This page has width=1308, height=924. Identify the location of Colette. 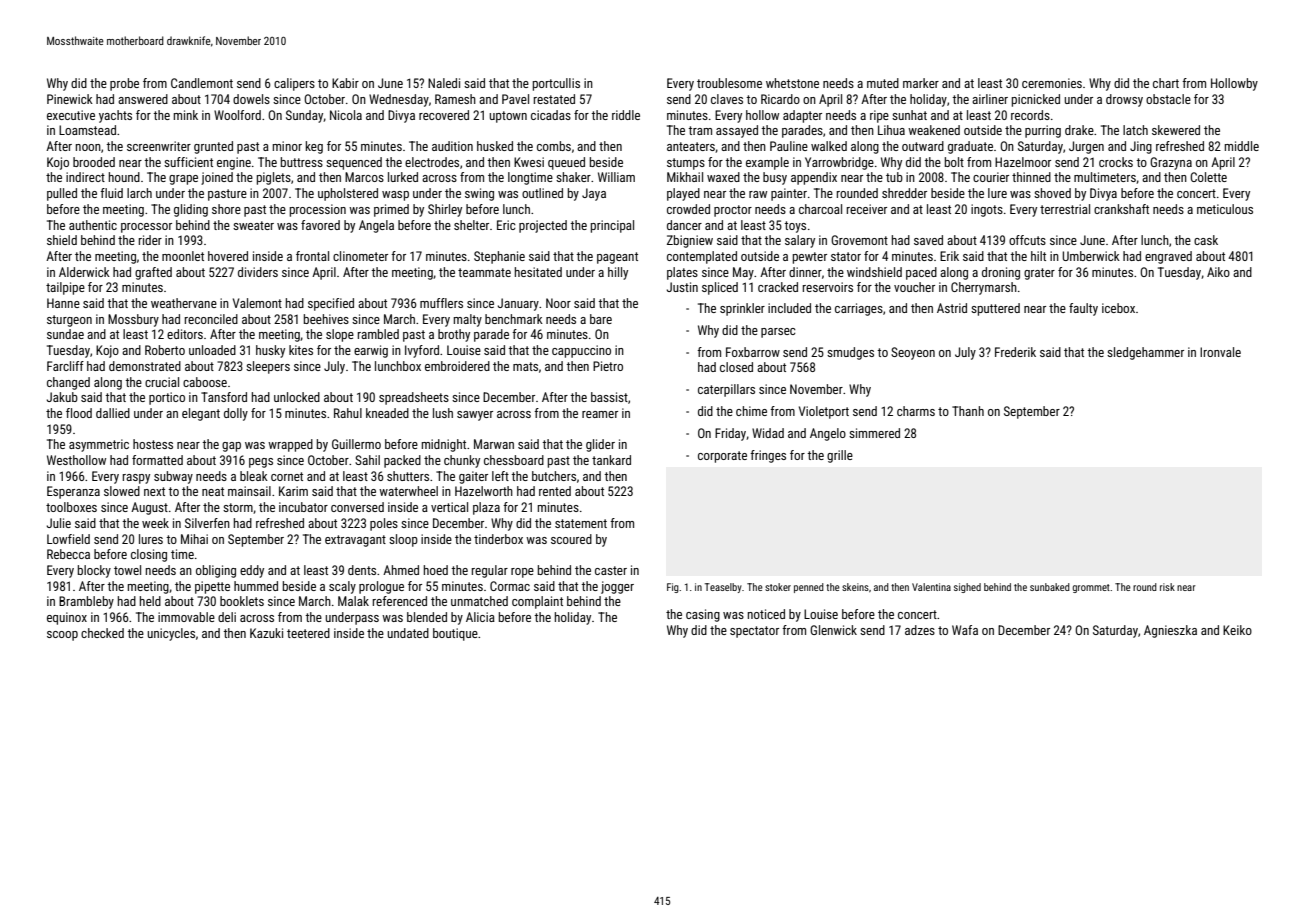
(1208, 177).
